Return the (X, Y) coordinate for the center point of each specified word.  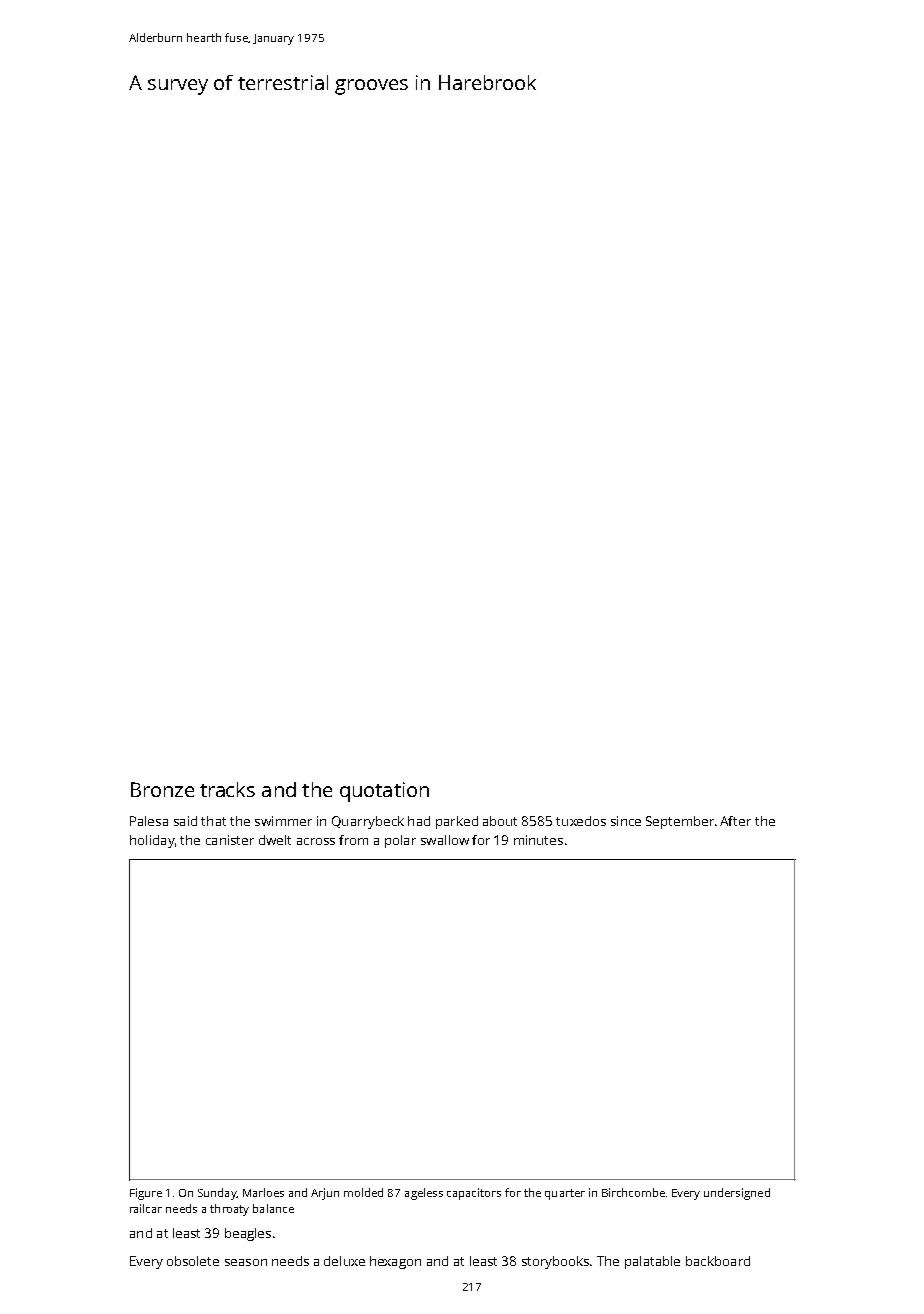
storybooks (555, 1262)
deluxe (344, 1261)
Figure (146, 1194)
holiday (152, 841)
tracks (227, 789)
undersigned (737, 1194)
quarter (565, 1194)
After (735, 821)
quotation (384, 792)
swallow (445, 840)
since (626, 821)
